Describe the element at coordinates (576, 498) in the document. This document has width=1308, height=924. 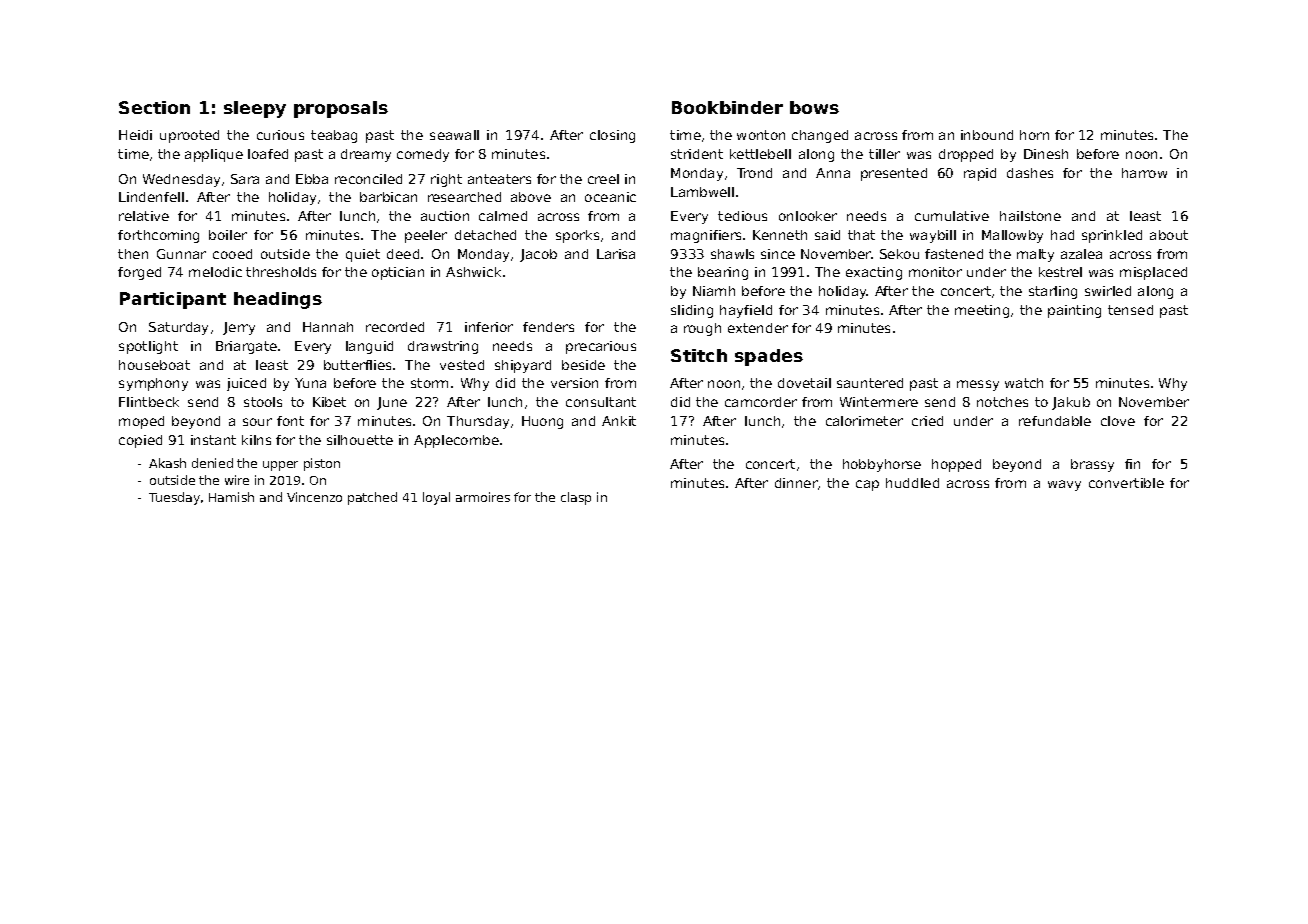
I see `clasp` at that location.
